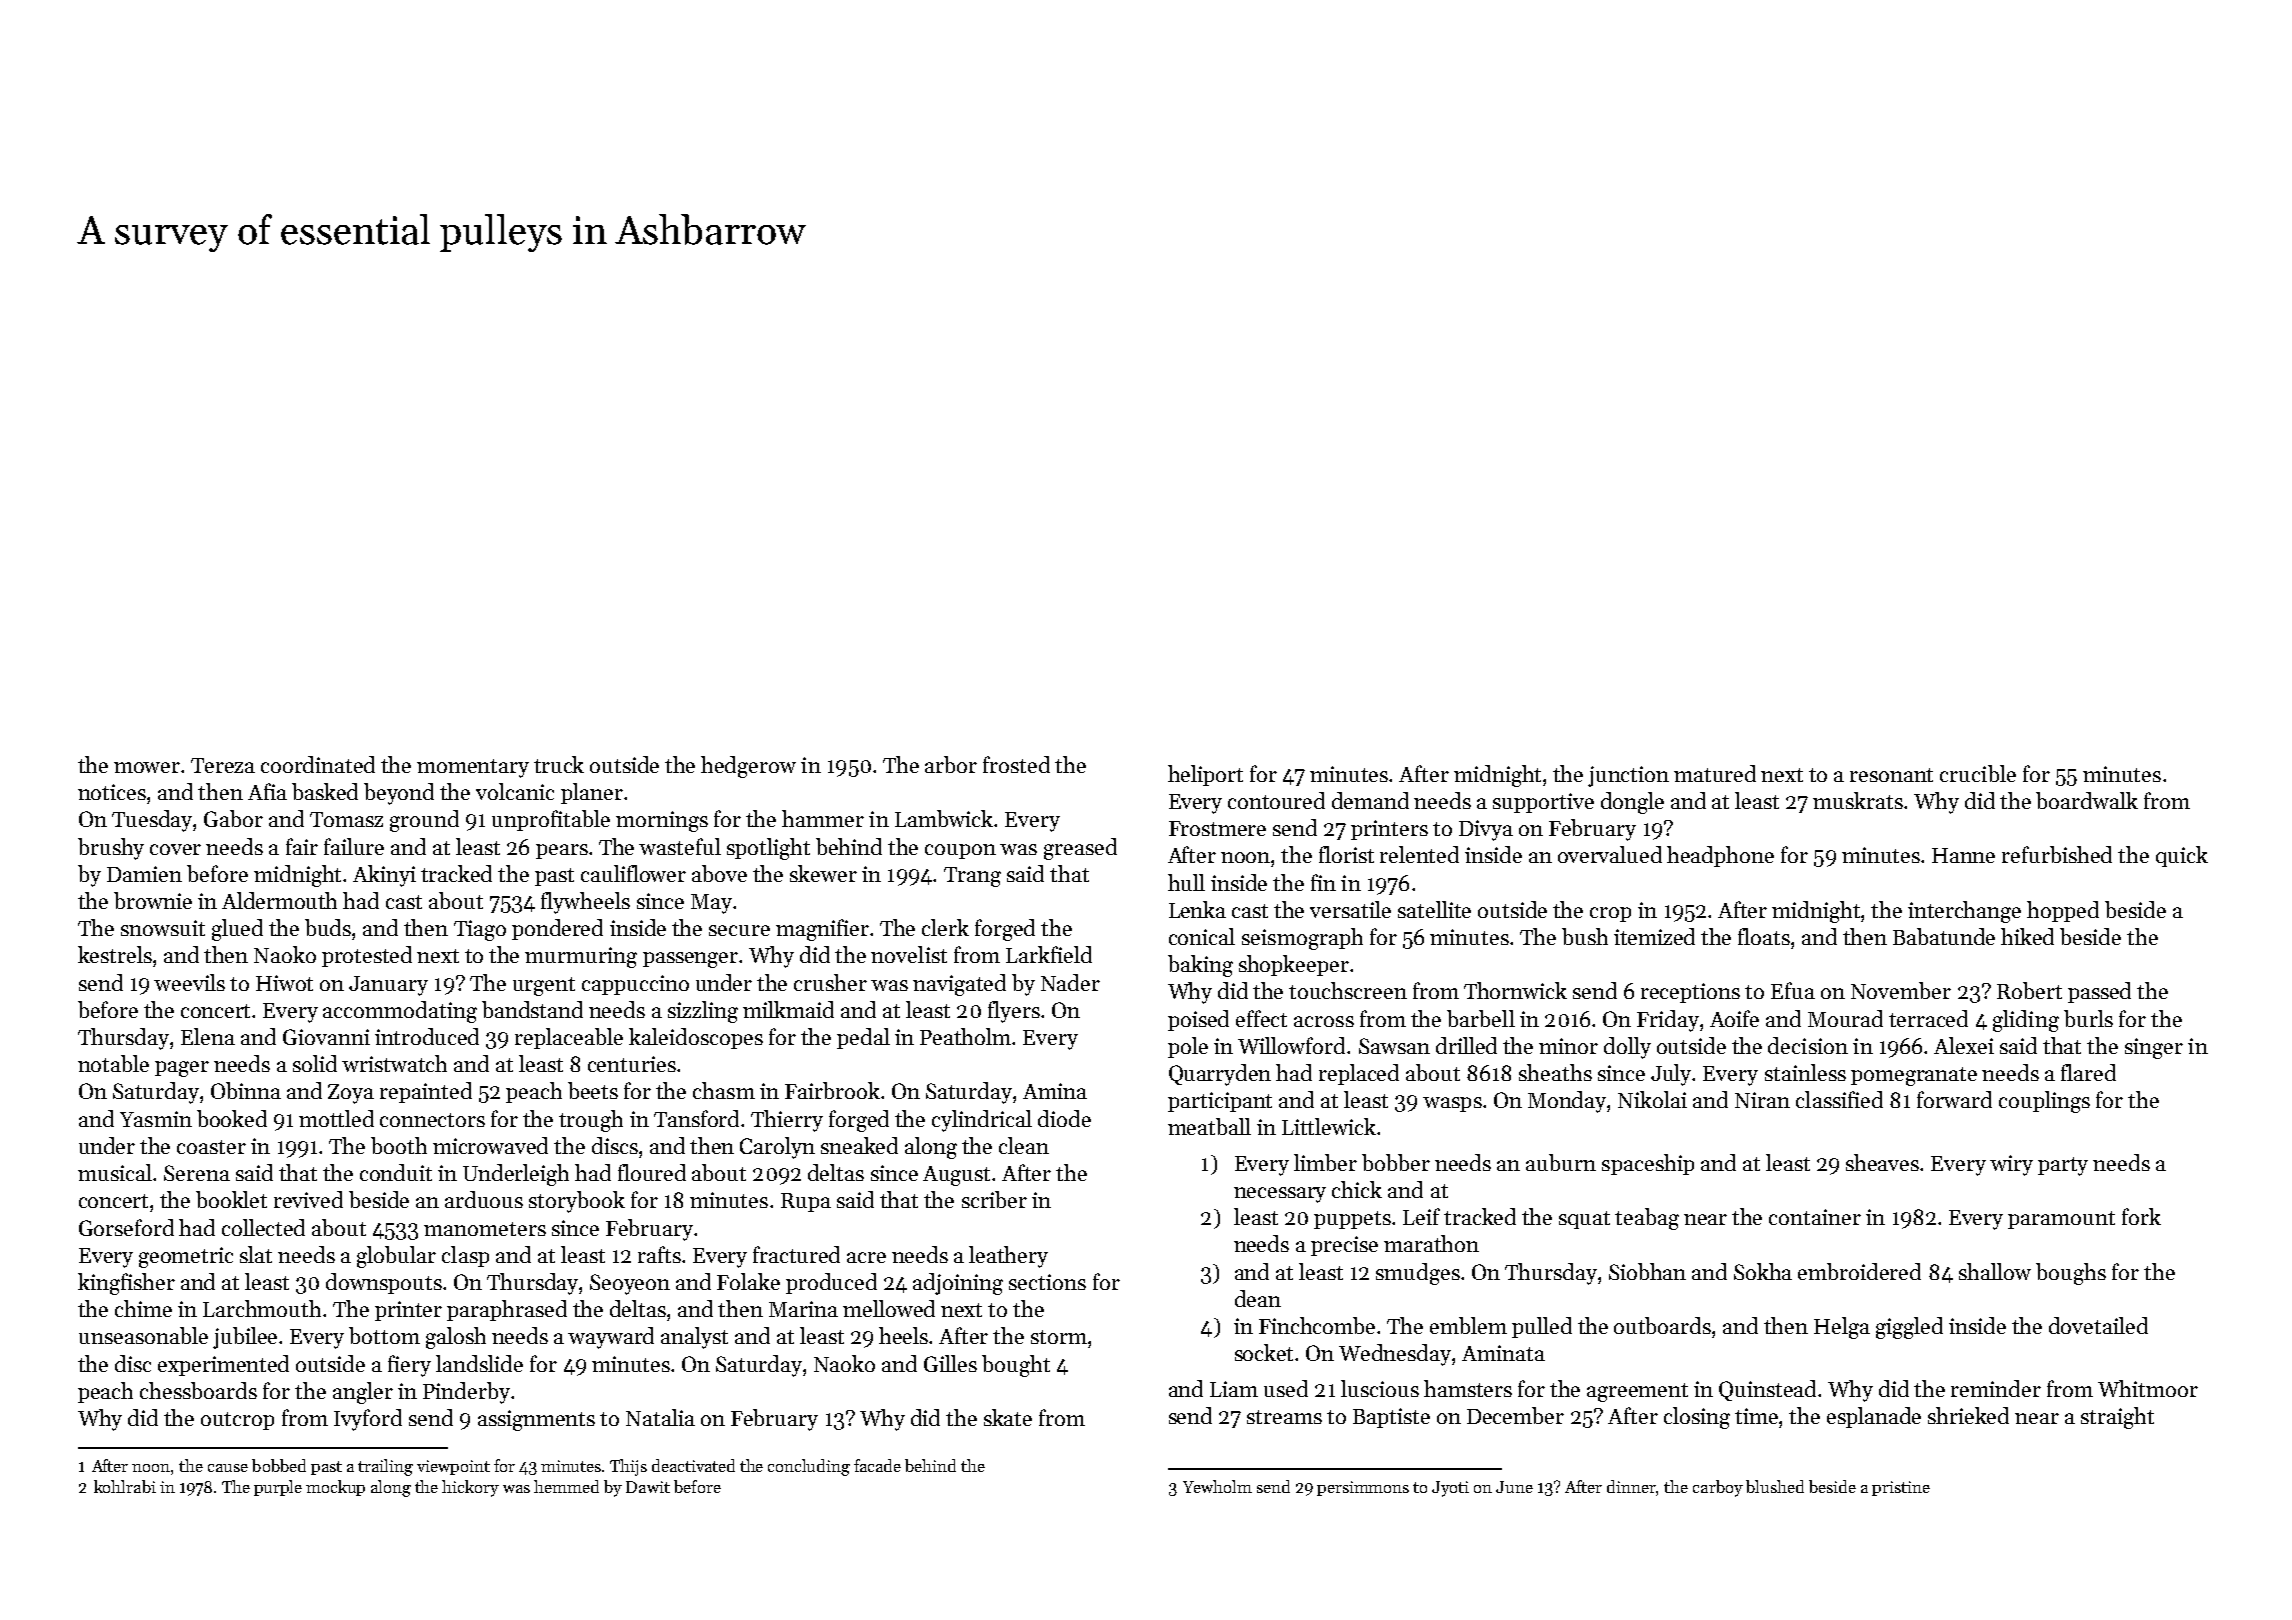 The width and height of the page is (2292, 1620). I want to click on paramount, so click(2061, 1220).
